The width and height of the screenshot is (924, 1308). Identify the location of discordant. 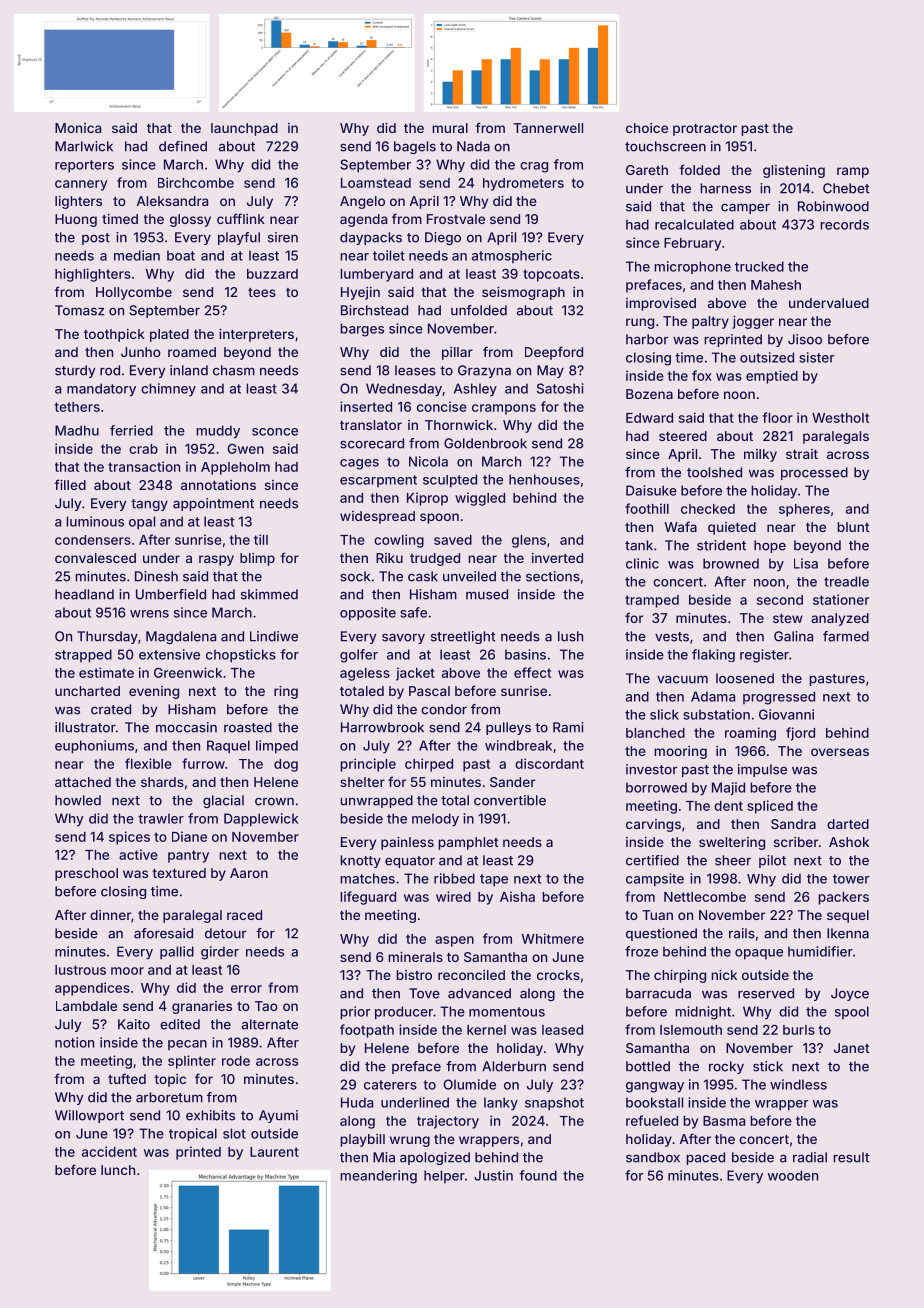
(549, 763).
